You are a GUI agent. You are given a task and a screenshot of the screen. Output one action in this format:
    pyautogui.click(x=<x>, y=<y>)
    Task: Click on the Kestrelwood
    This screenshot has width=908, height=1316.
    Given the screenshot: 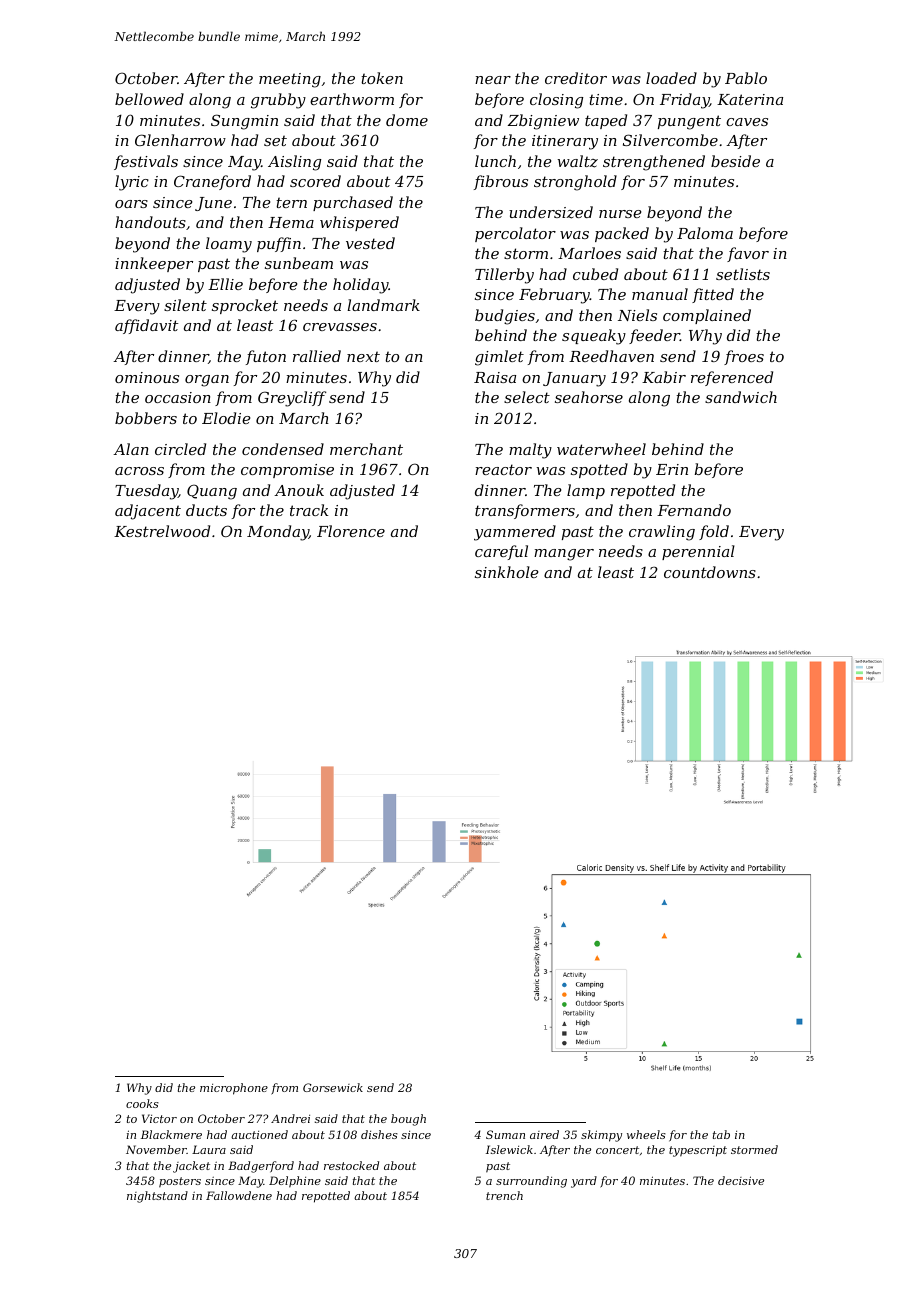 What is the action you would take?
    pyautogui.click(x=162, y=531)
